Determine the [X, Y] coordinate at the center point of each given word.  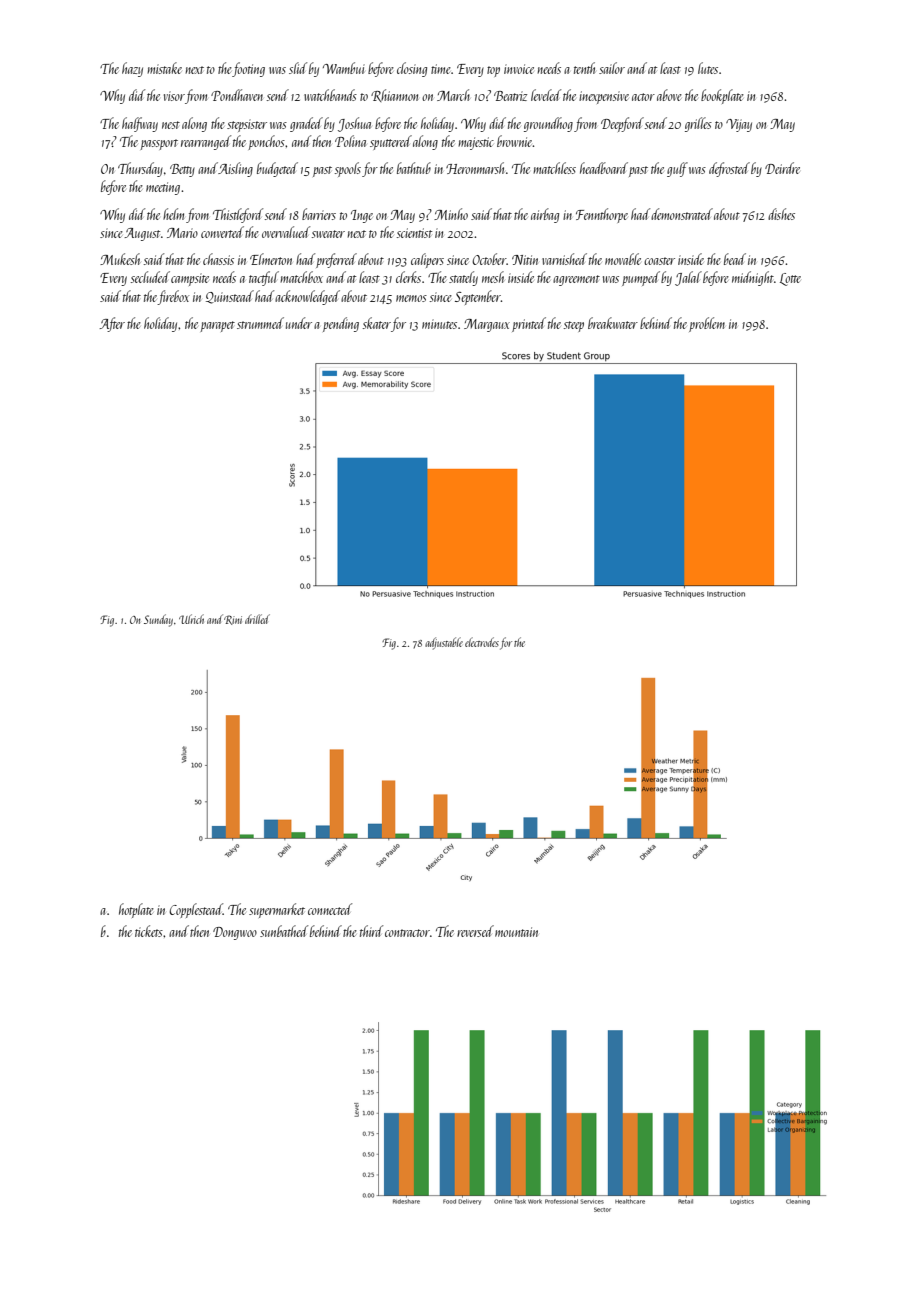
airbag [545, 215]
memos [411, 298]
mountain [516, 932]
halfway [140, 124]
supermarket [277, 910]
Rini [233, 620]
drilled [257, 619]
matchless [554, 168]
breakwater [613, 323]
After [112, 324]
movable [623, 259]
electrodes [482, 642]
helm [173, 214]
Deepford [622, 124]
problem [707, 324]
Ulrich [191, 619]
